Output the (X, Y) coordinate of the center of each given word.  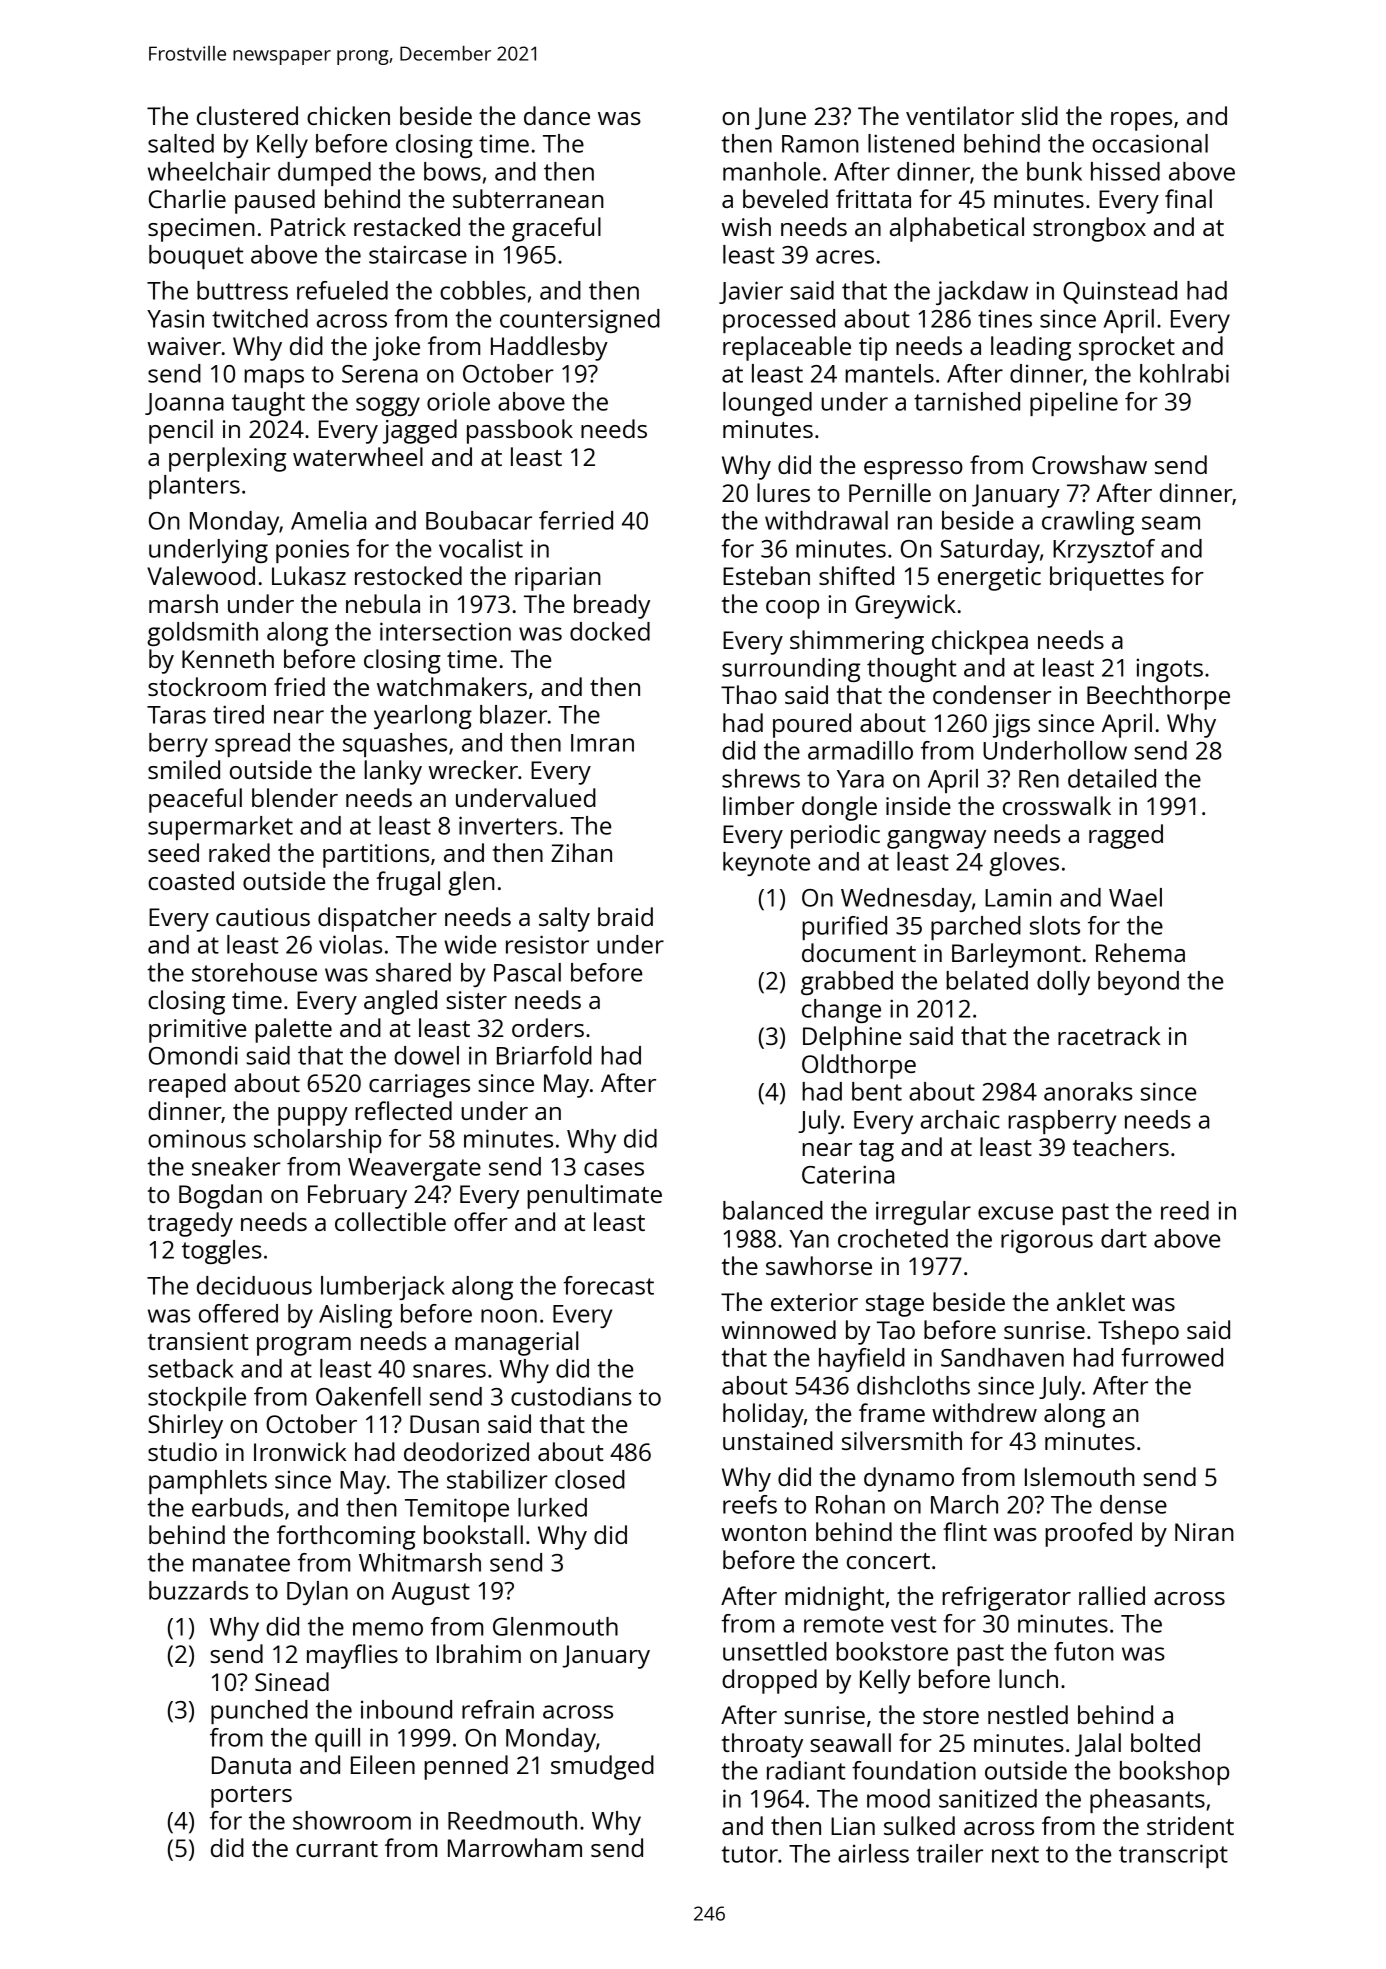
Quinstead (1120, 292)
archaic (960, 1119)
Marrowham (515, 1847)
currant (337, 1849)
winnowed (778, 1329)
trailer (949, 1853)
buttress (242, 290)
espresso (913, 470)
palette (293, 1030)
